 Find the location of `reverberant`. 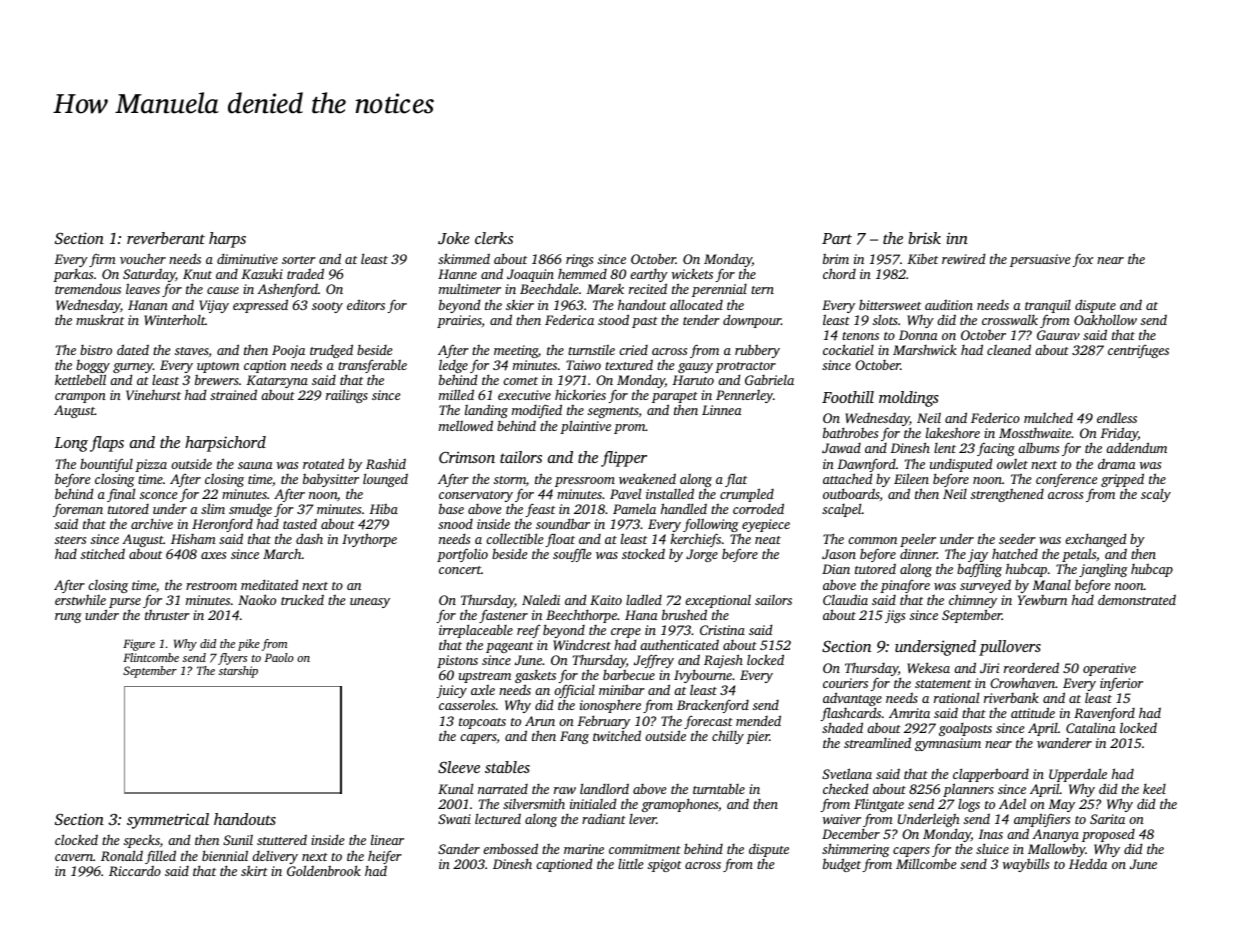

reverberant is located at coordinates (166, 238).
